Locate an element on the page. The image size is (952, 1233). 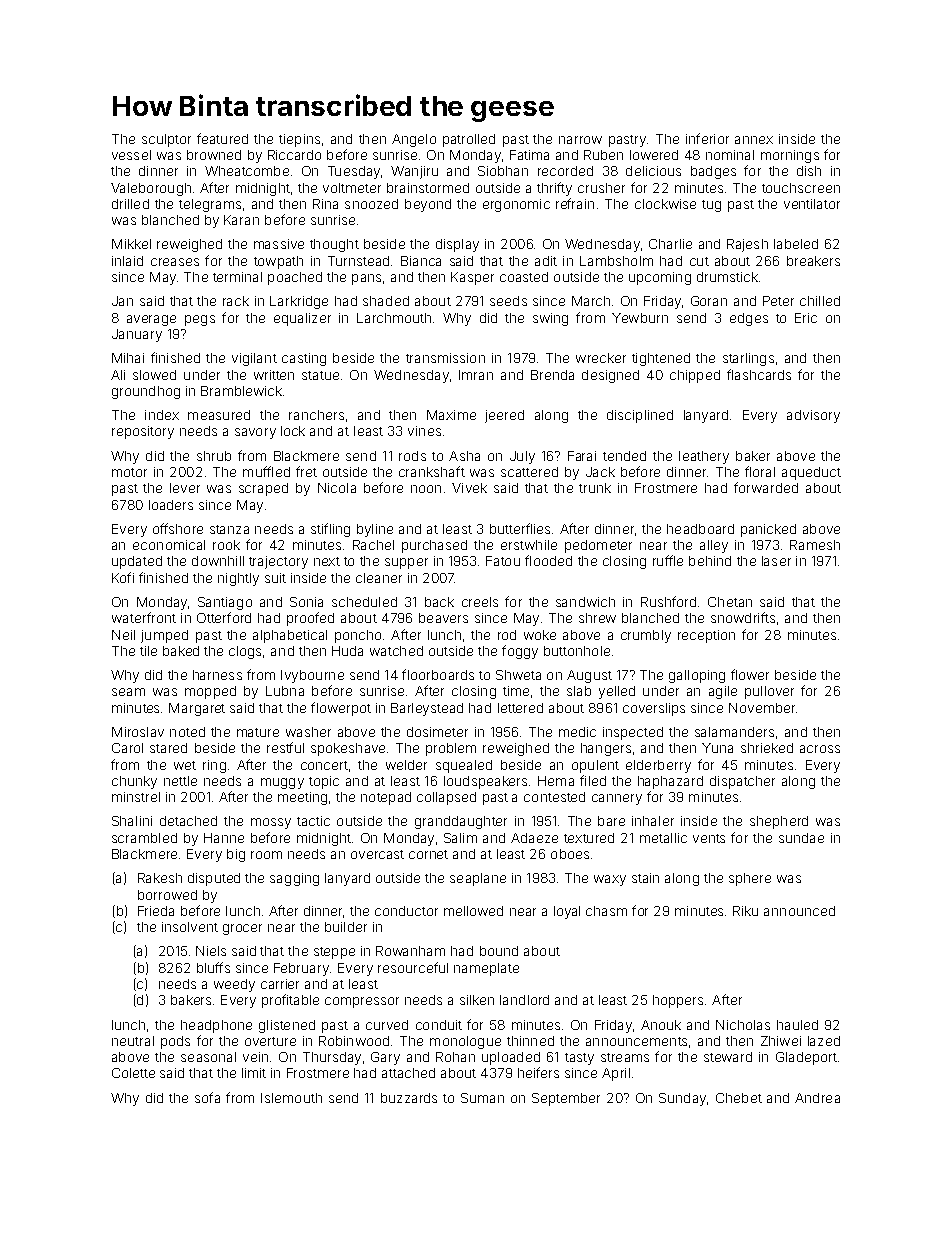
buttonhole is located at coordinates (577, 651).
